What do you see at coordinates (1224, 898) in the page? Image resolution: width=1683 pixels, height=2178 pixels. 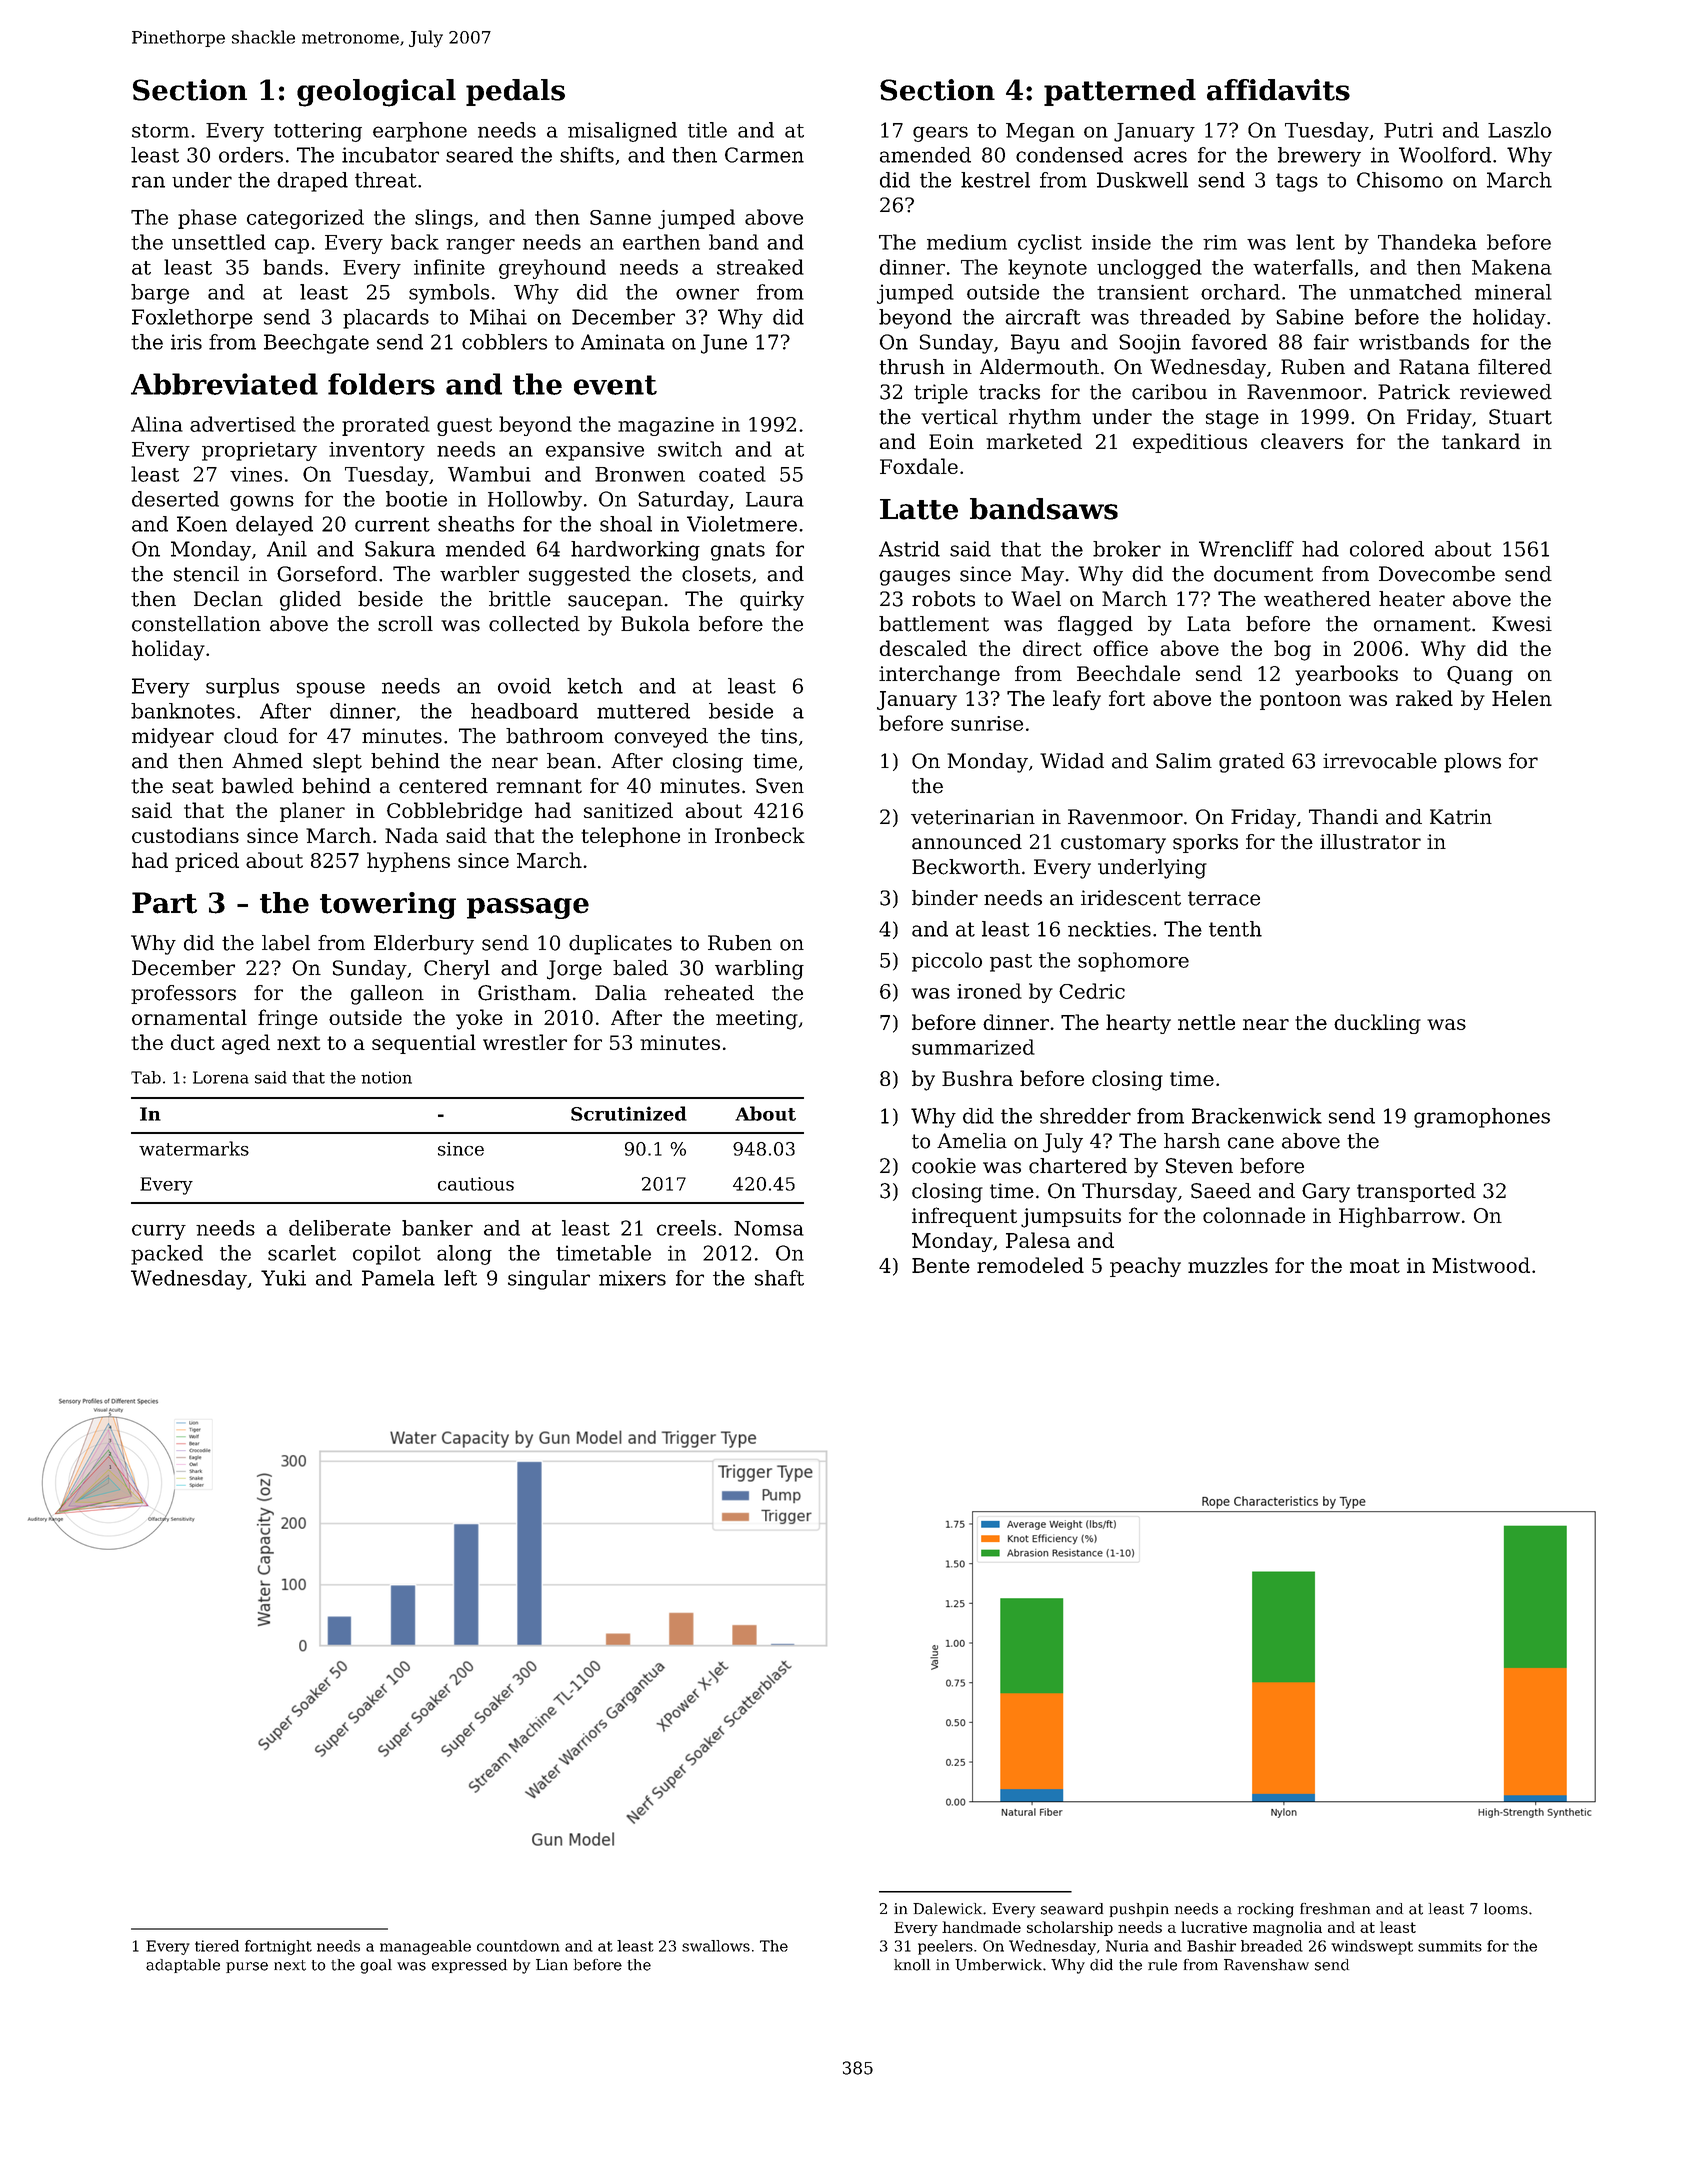 I see `terrace` at bounding box center [1224, 898].
